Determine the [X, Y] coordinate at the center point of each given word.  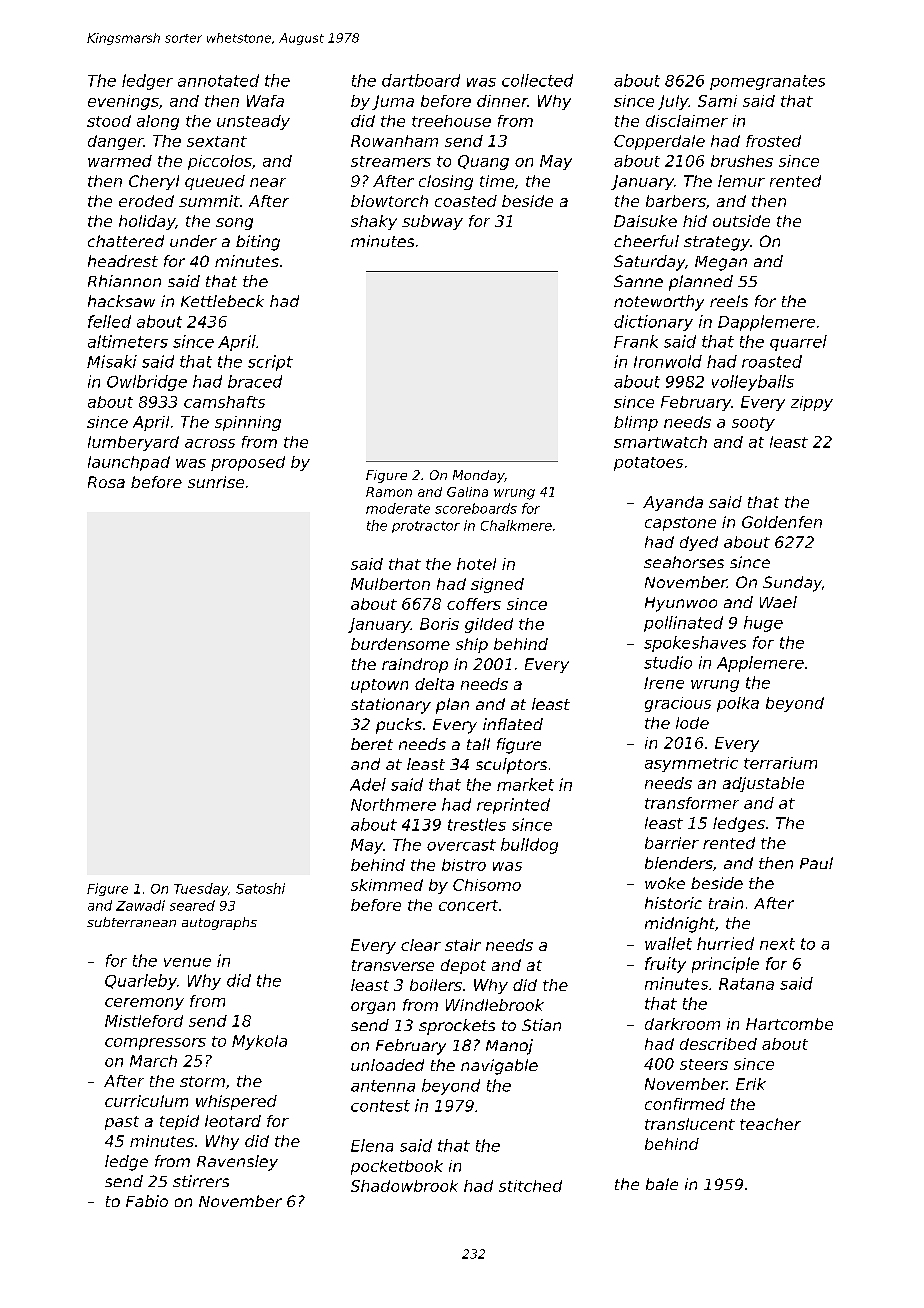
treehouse [451, 121]
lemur [741, 181]
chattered [126, 241]
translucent [690, 1124]
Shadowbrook [404, 1186]
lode [692, 723]
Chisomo [487, 885]
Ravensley [237, 1163]
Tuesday [201, 889]
